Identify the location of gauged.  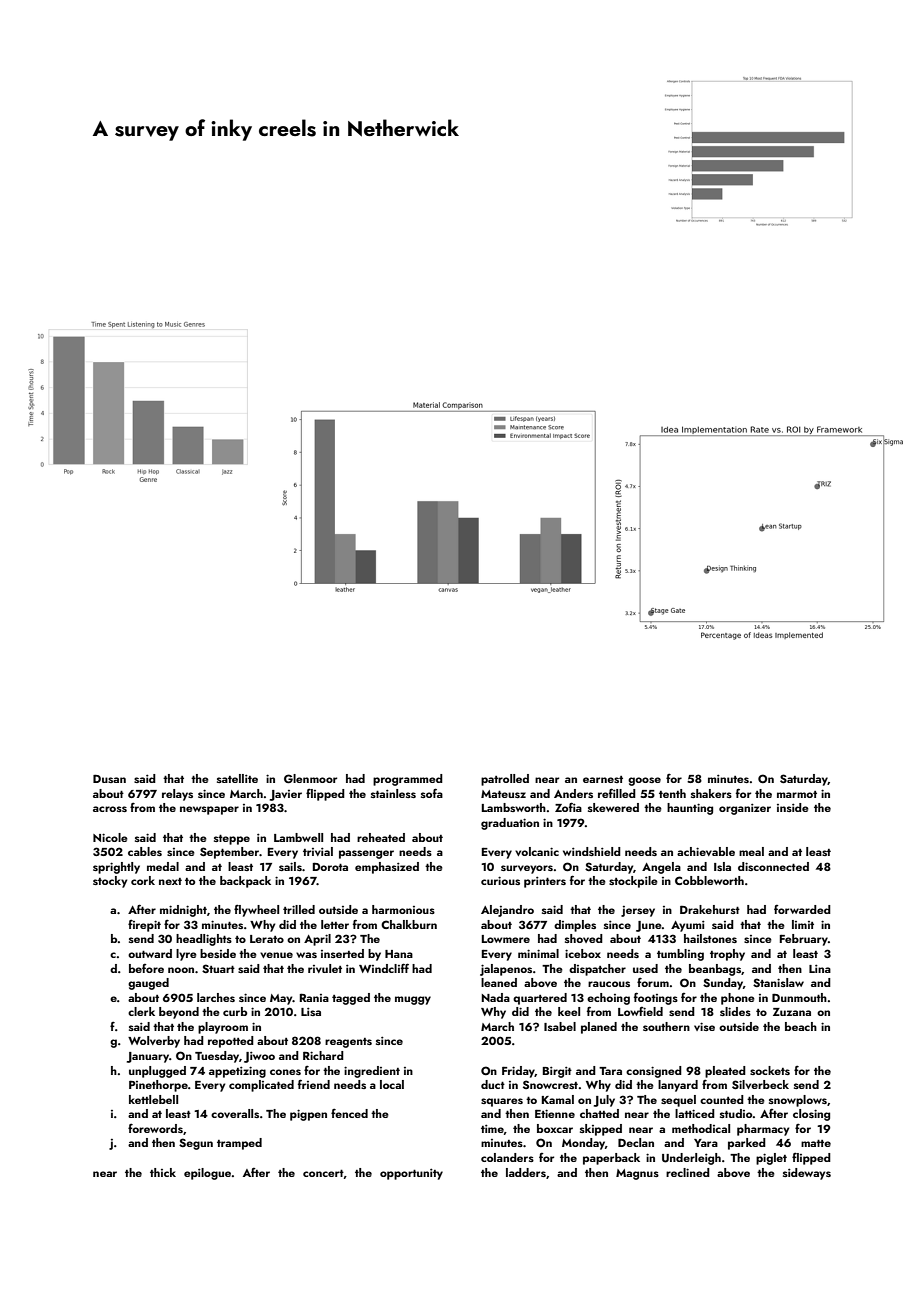
(148, 984).
